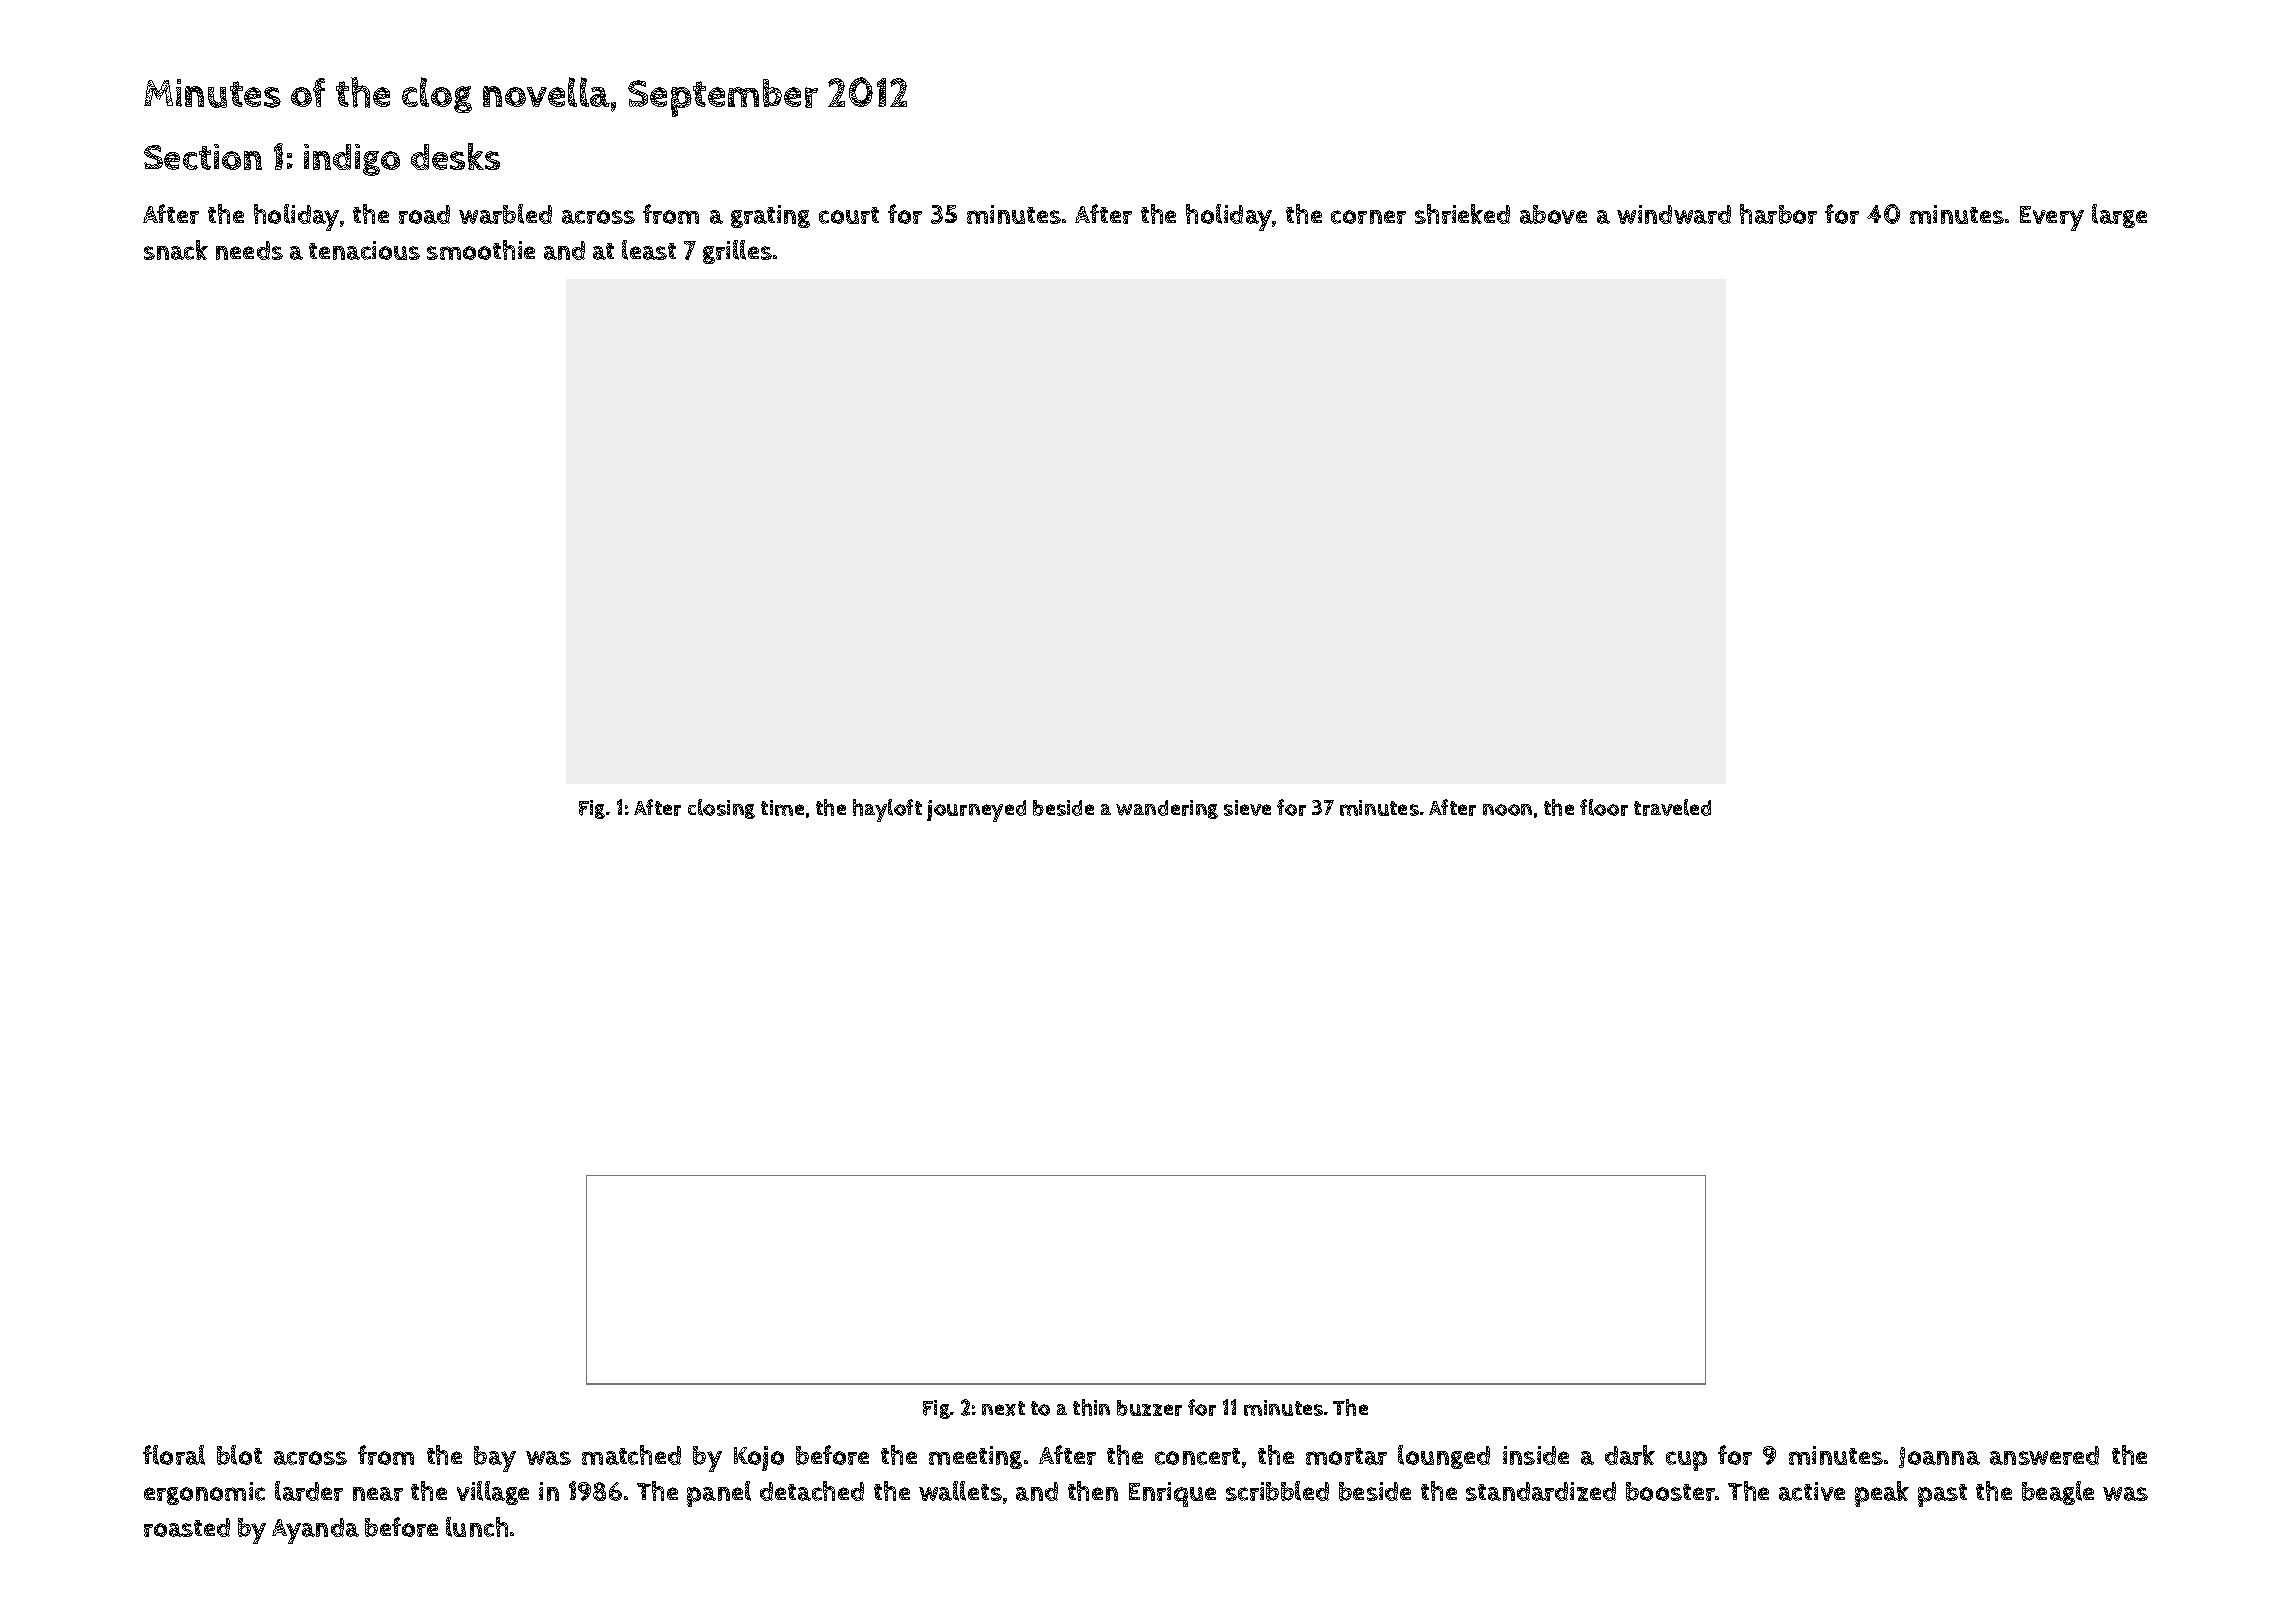 This page has height=1620, width=2292. What do you see at coordinates (174, 1455) in the page?
I see `floral` at bounding box center [174, 1455].
